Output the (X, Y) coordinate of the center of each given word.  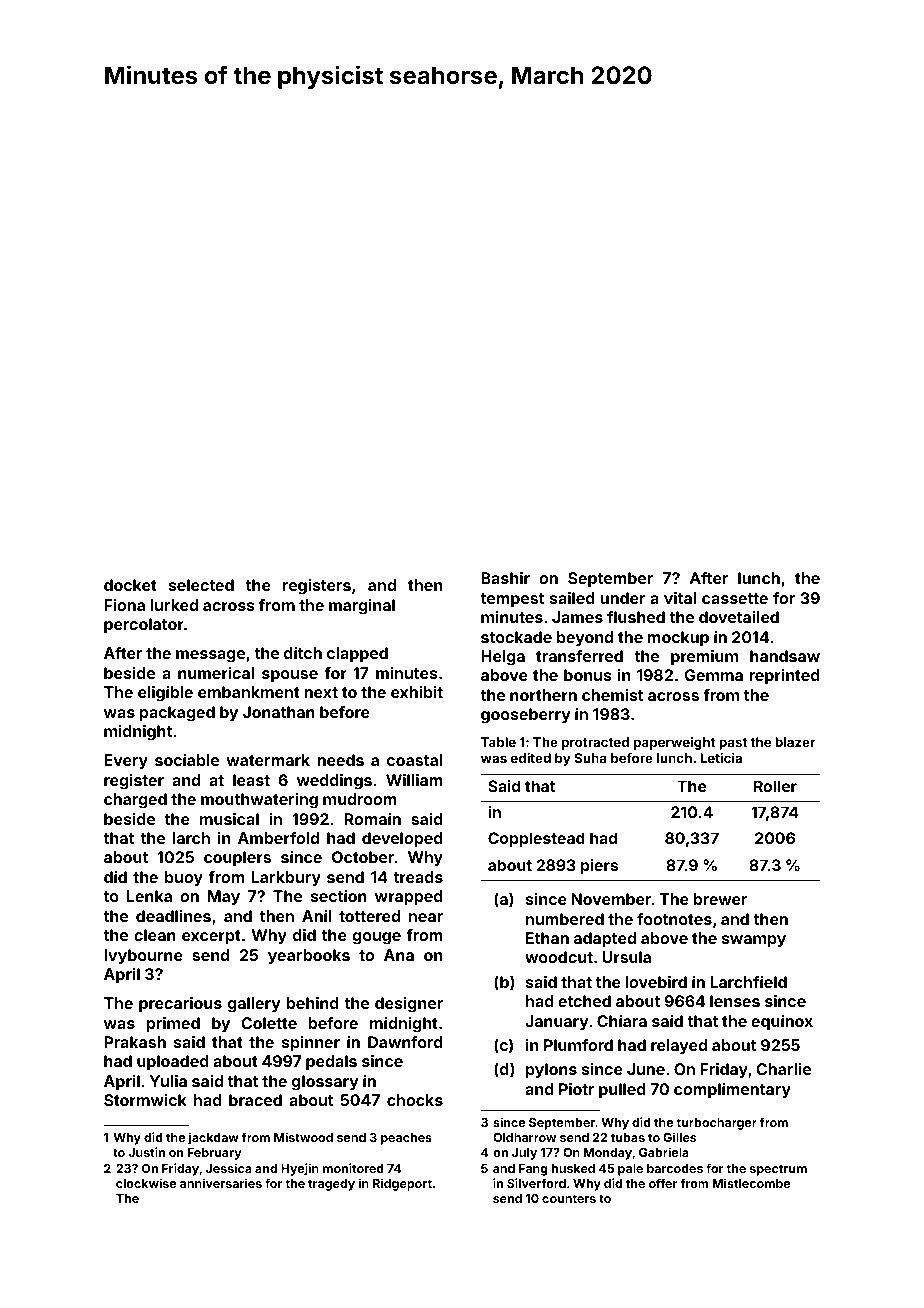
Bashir (505, 578)
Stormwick (145, 1100)
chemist (612, 695)
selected (201, 585)
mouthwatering (259, 801)
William (414, 780)
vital (680, 598)
